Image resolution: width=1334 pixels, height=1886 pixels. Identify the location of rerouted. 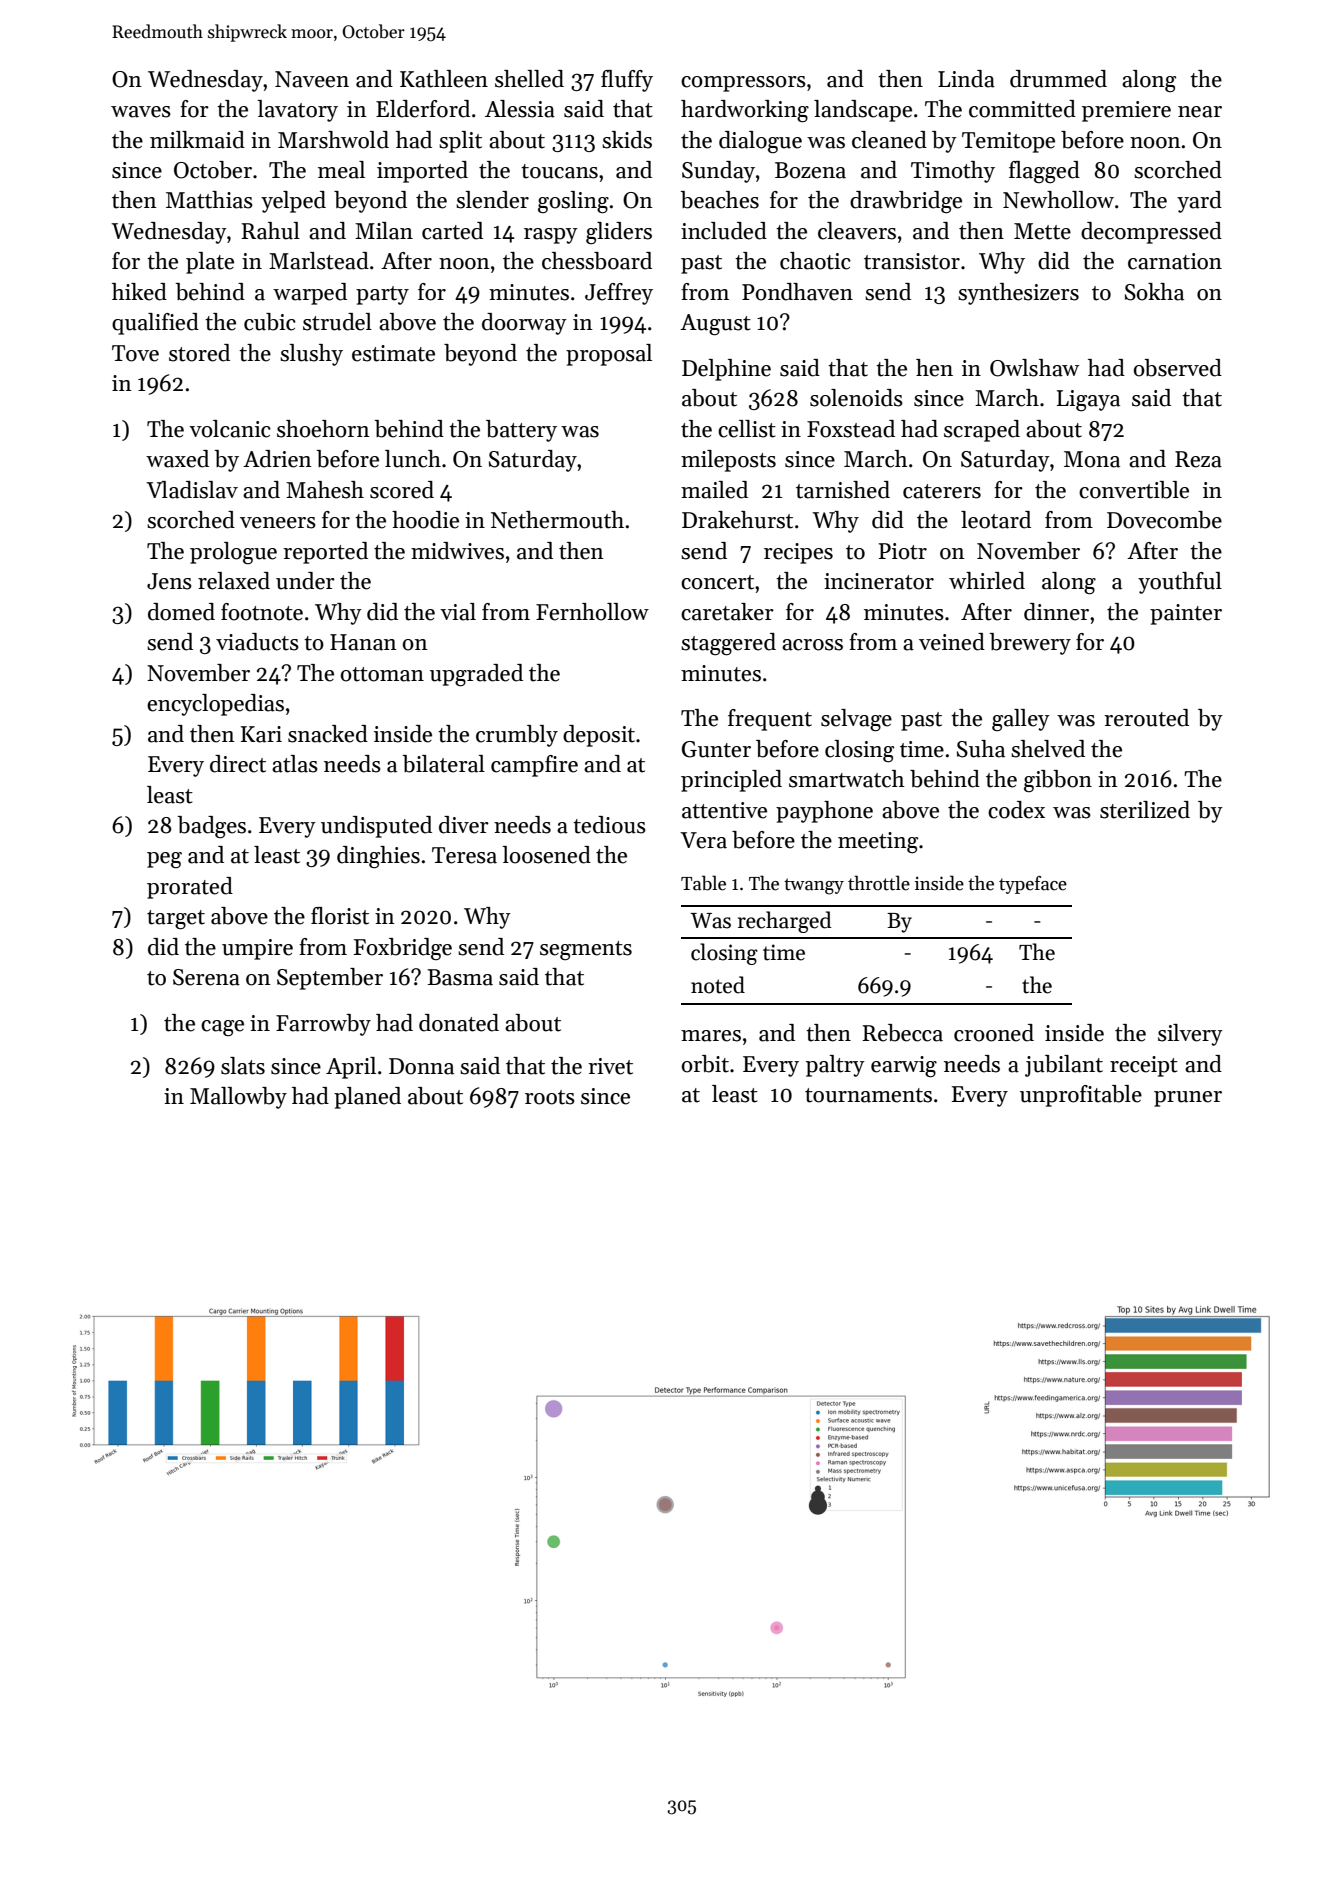
(1146, 718).
